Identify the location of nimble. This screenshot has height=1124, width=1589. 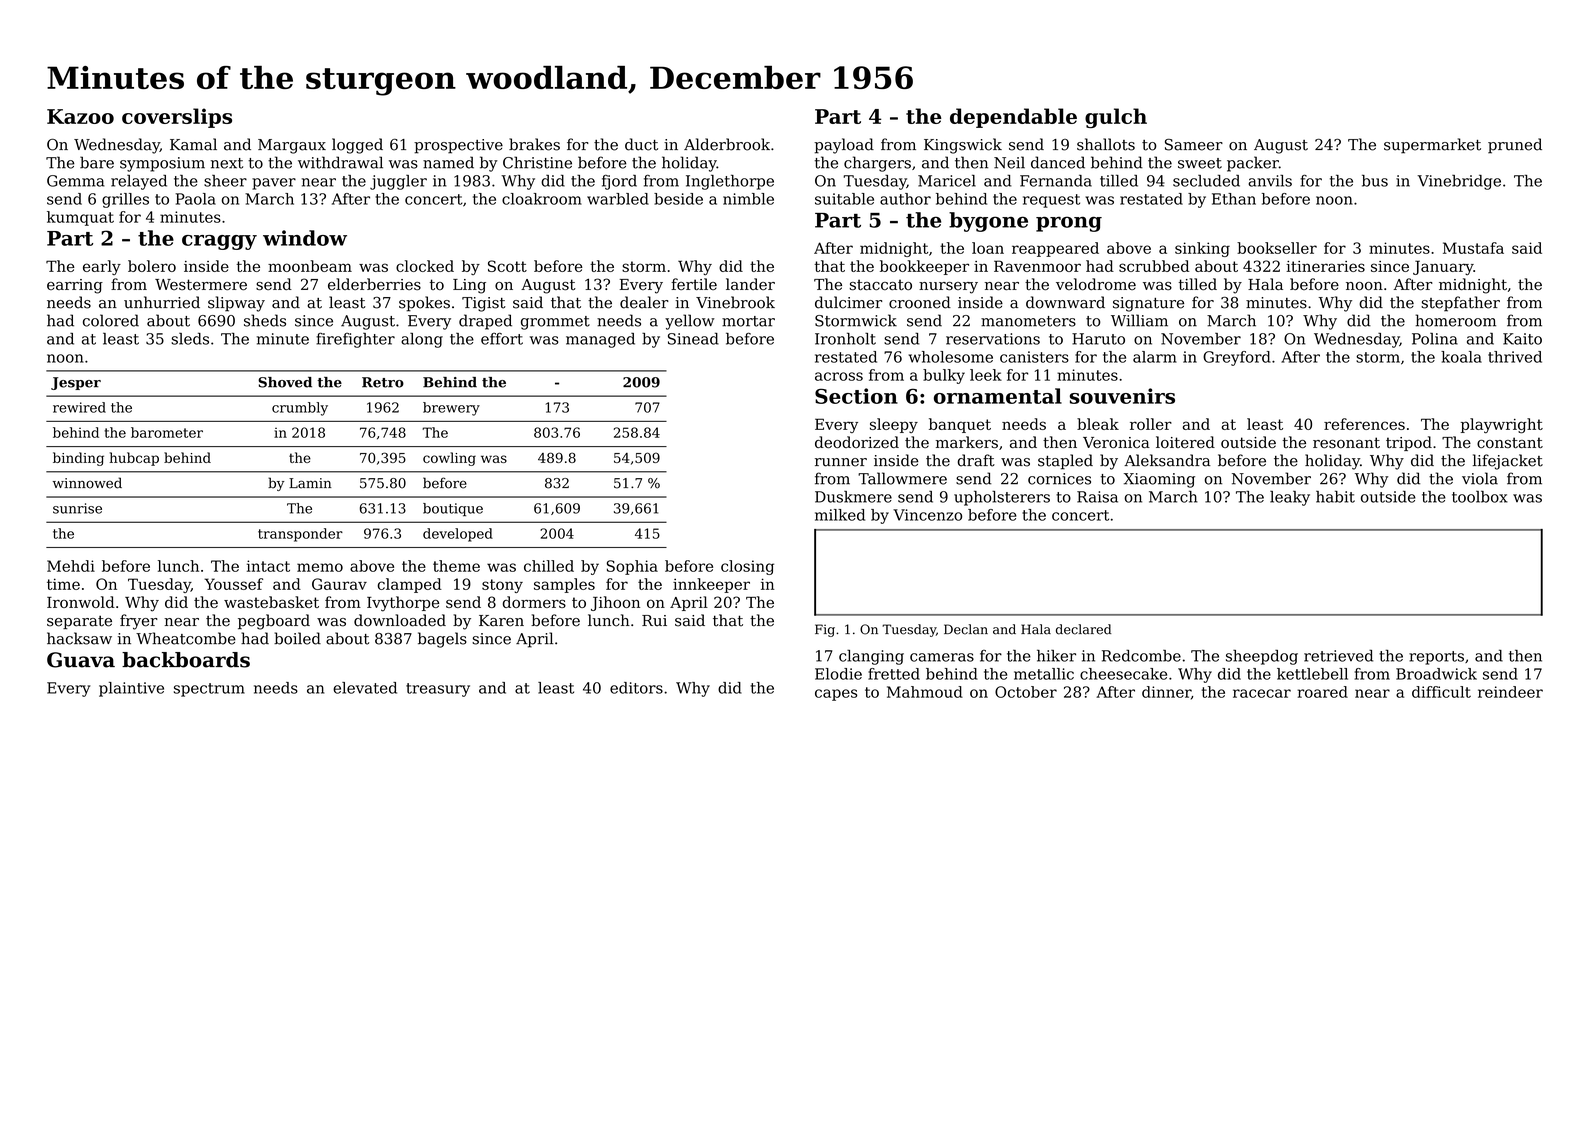
(748, 199).
